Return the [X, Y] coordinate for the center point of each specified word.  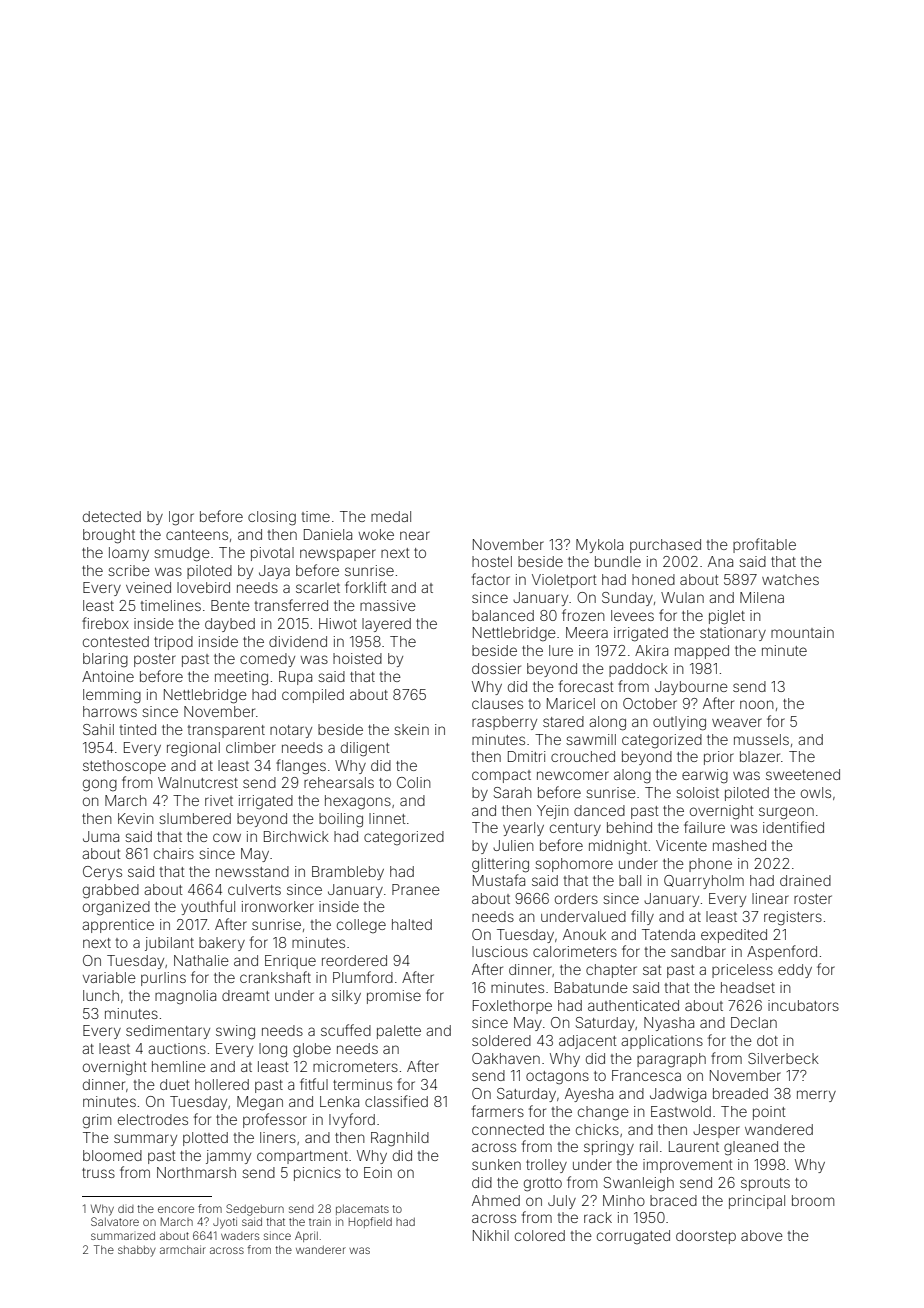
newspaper [338, 555]
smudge [182, 554]
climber [251, 747]
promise [394, 997]
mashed [739, 845]
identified [793, 827]
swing [235, 1032]
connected [508, 1129]
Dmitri [526, 756]
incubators [803, 1005]
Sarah [513, 792]
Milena [762, 597]
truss [98, 1173]
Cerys [102, 873]
